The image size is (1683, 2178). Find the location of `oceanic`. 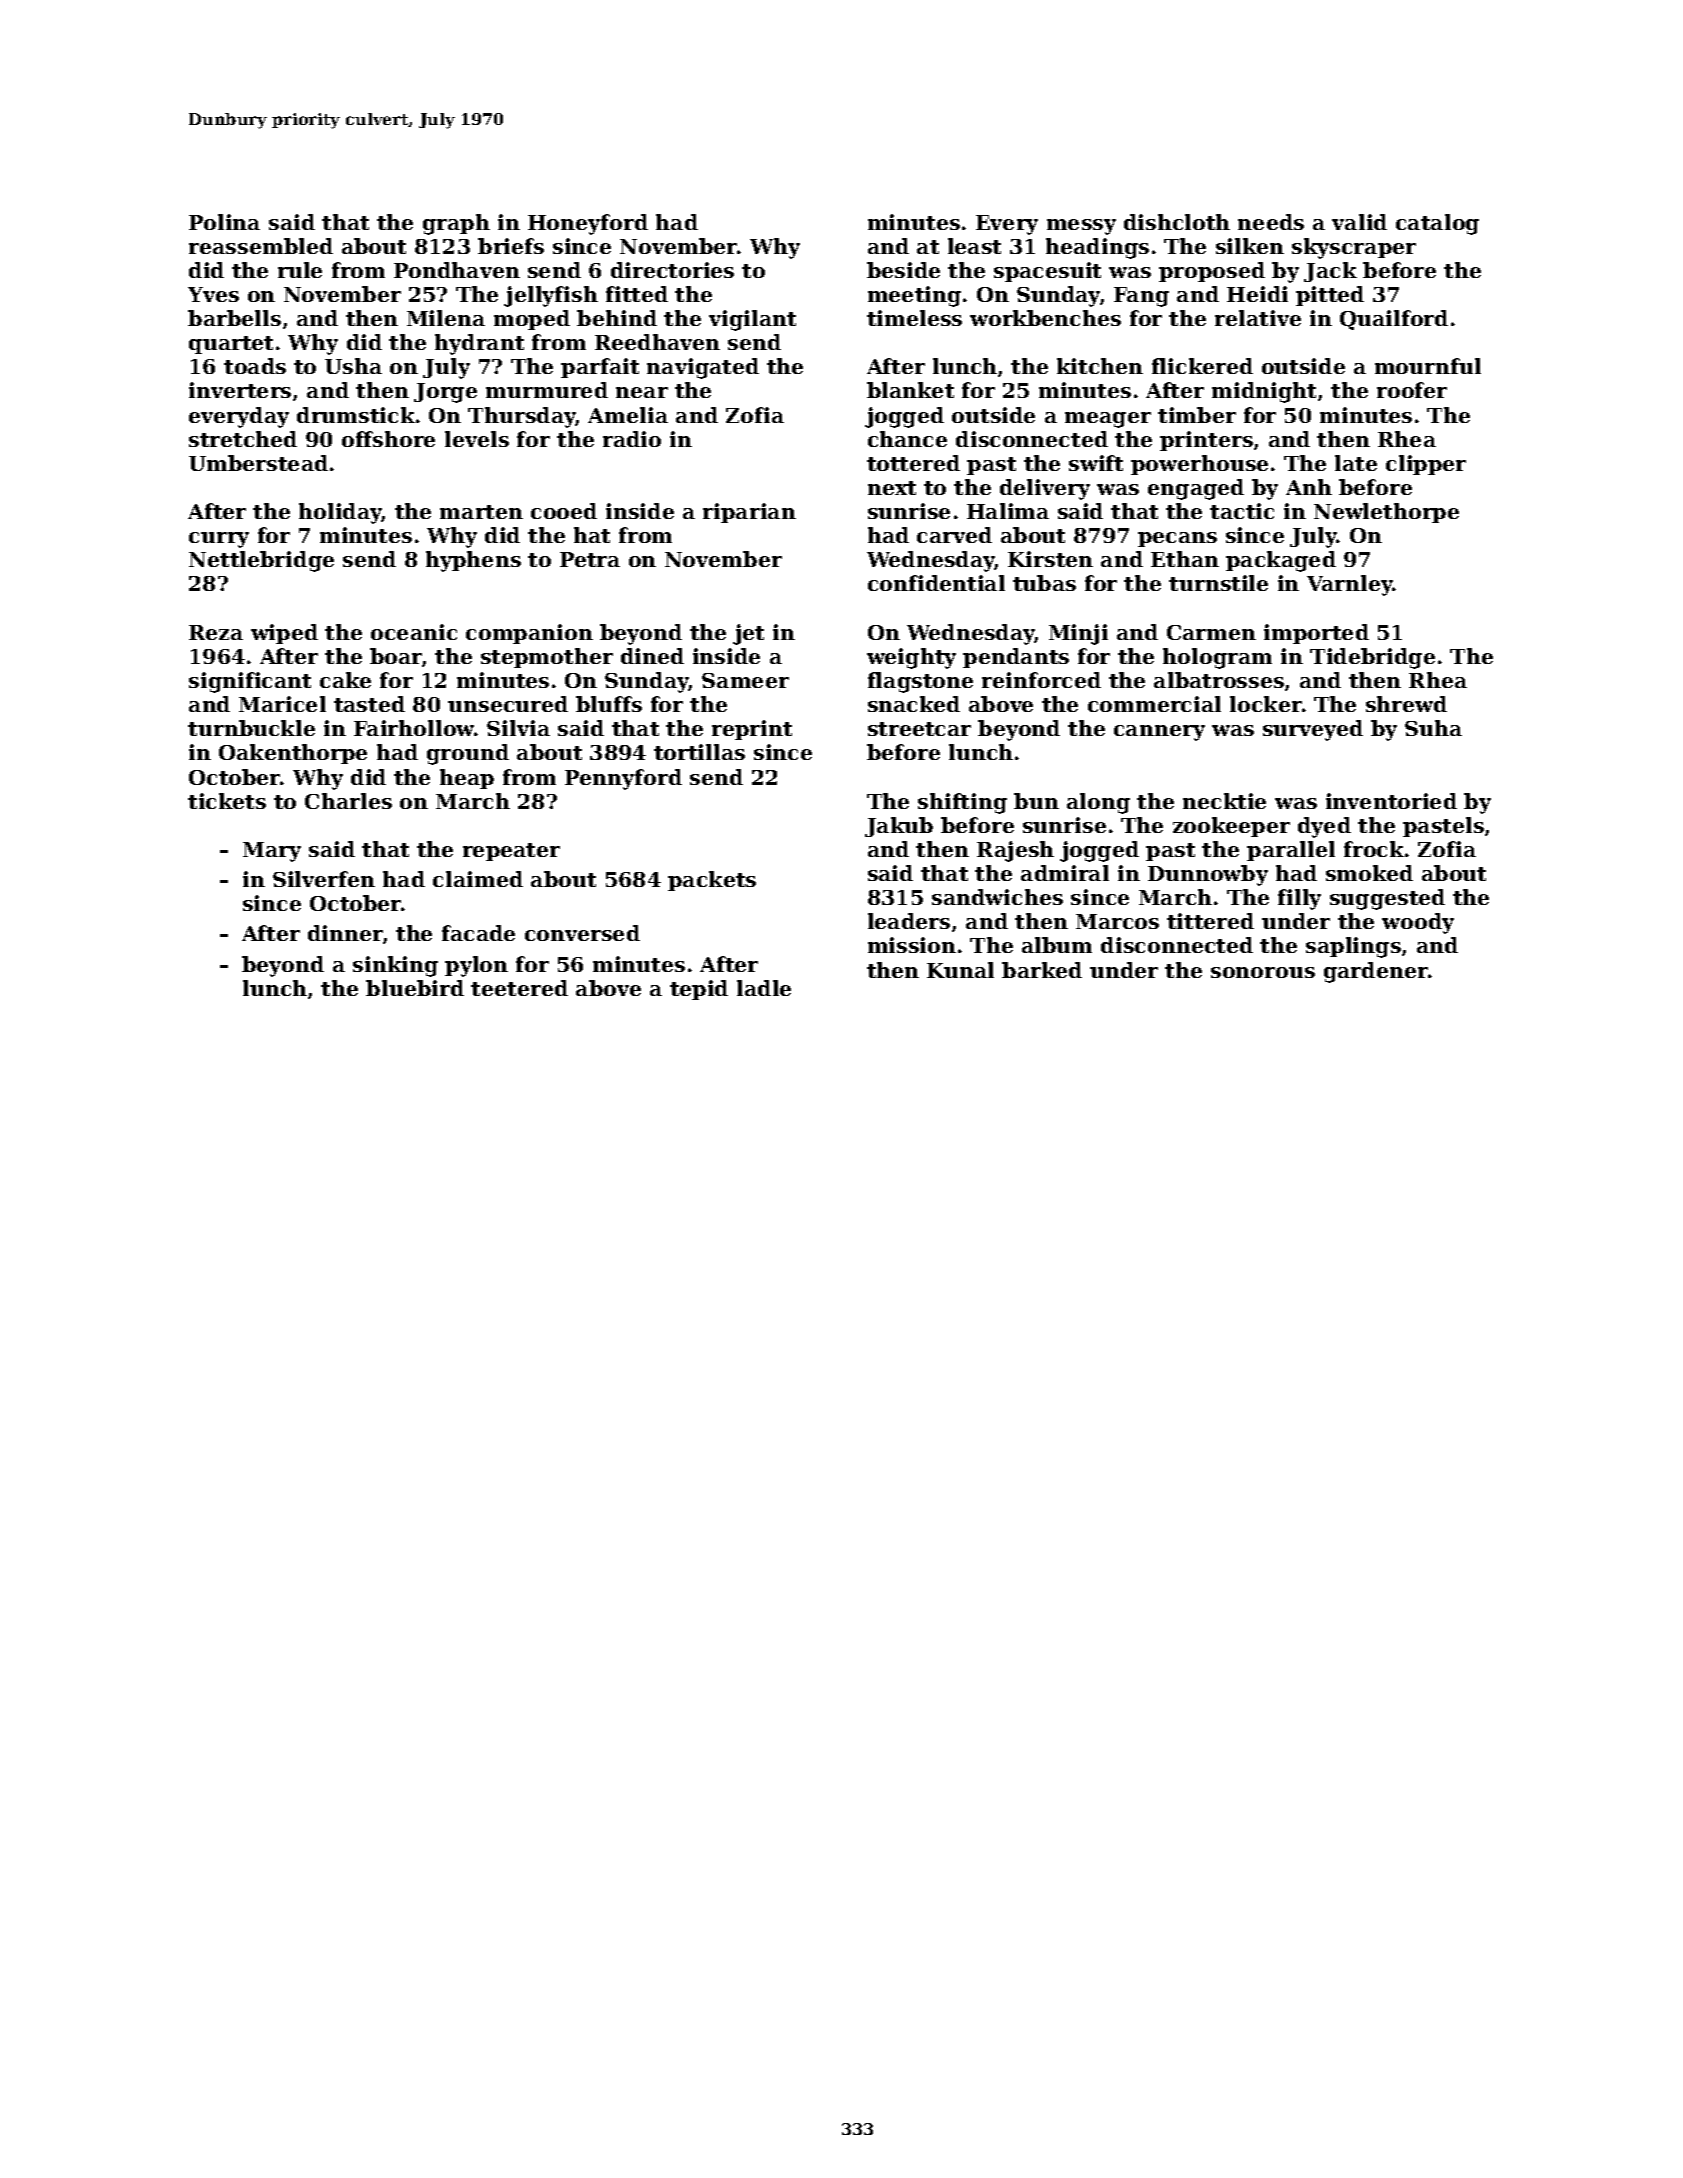

oceanic is located at coordinates (414, 632).
